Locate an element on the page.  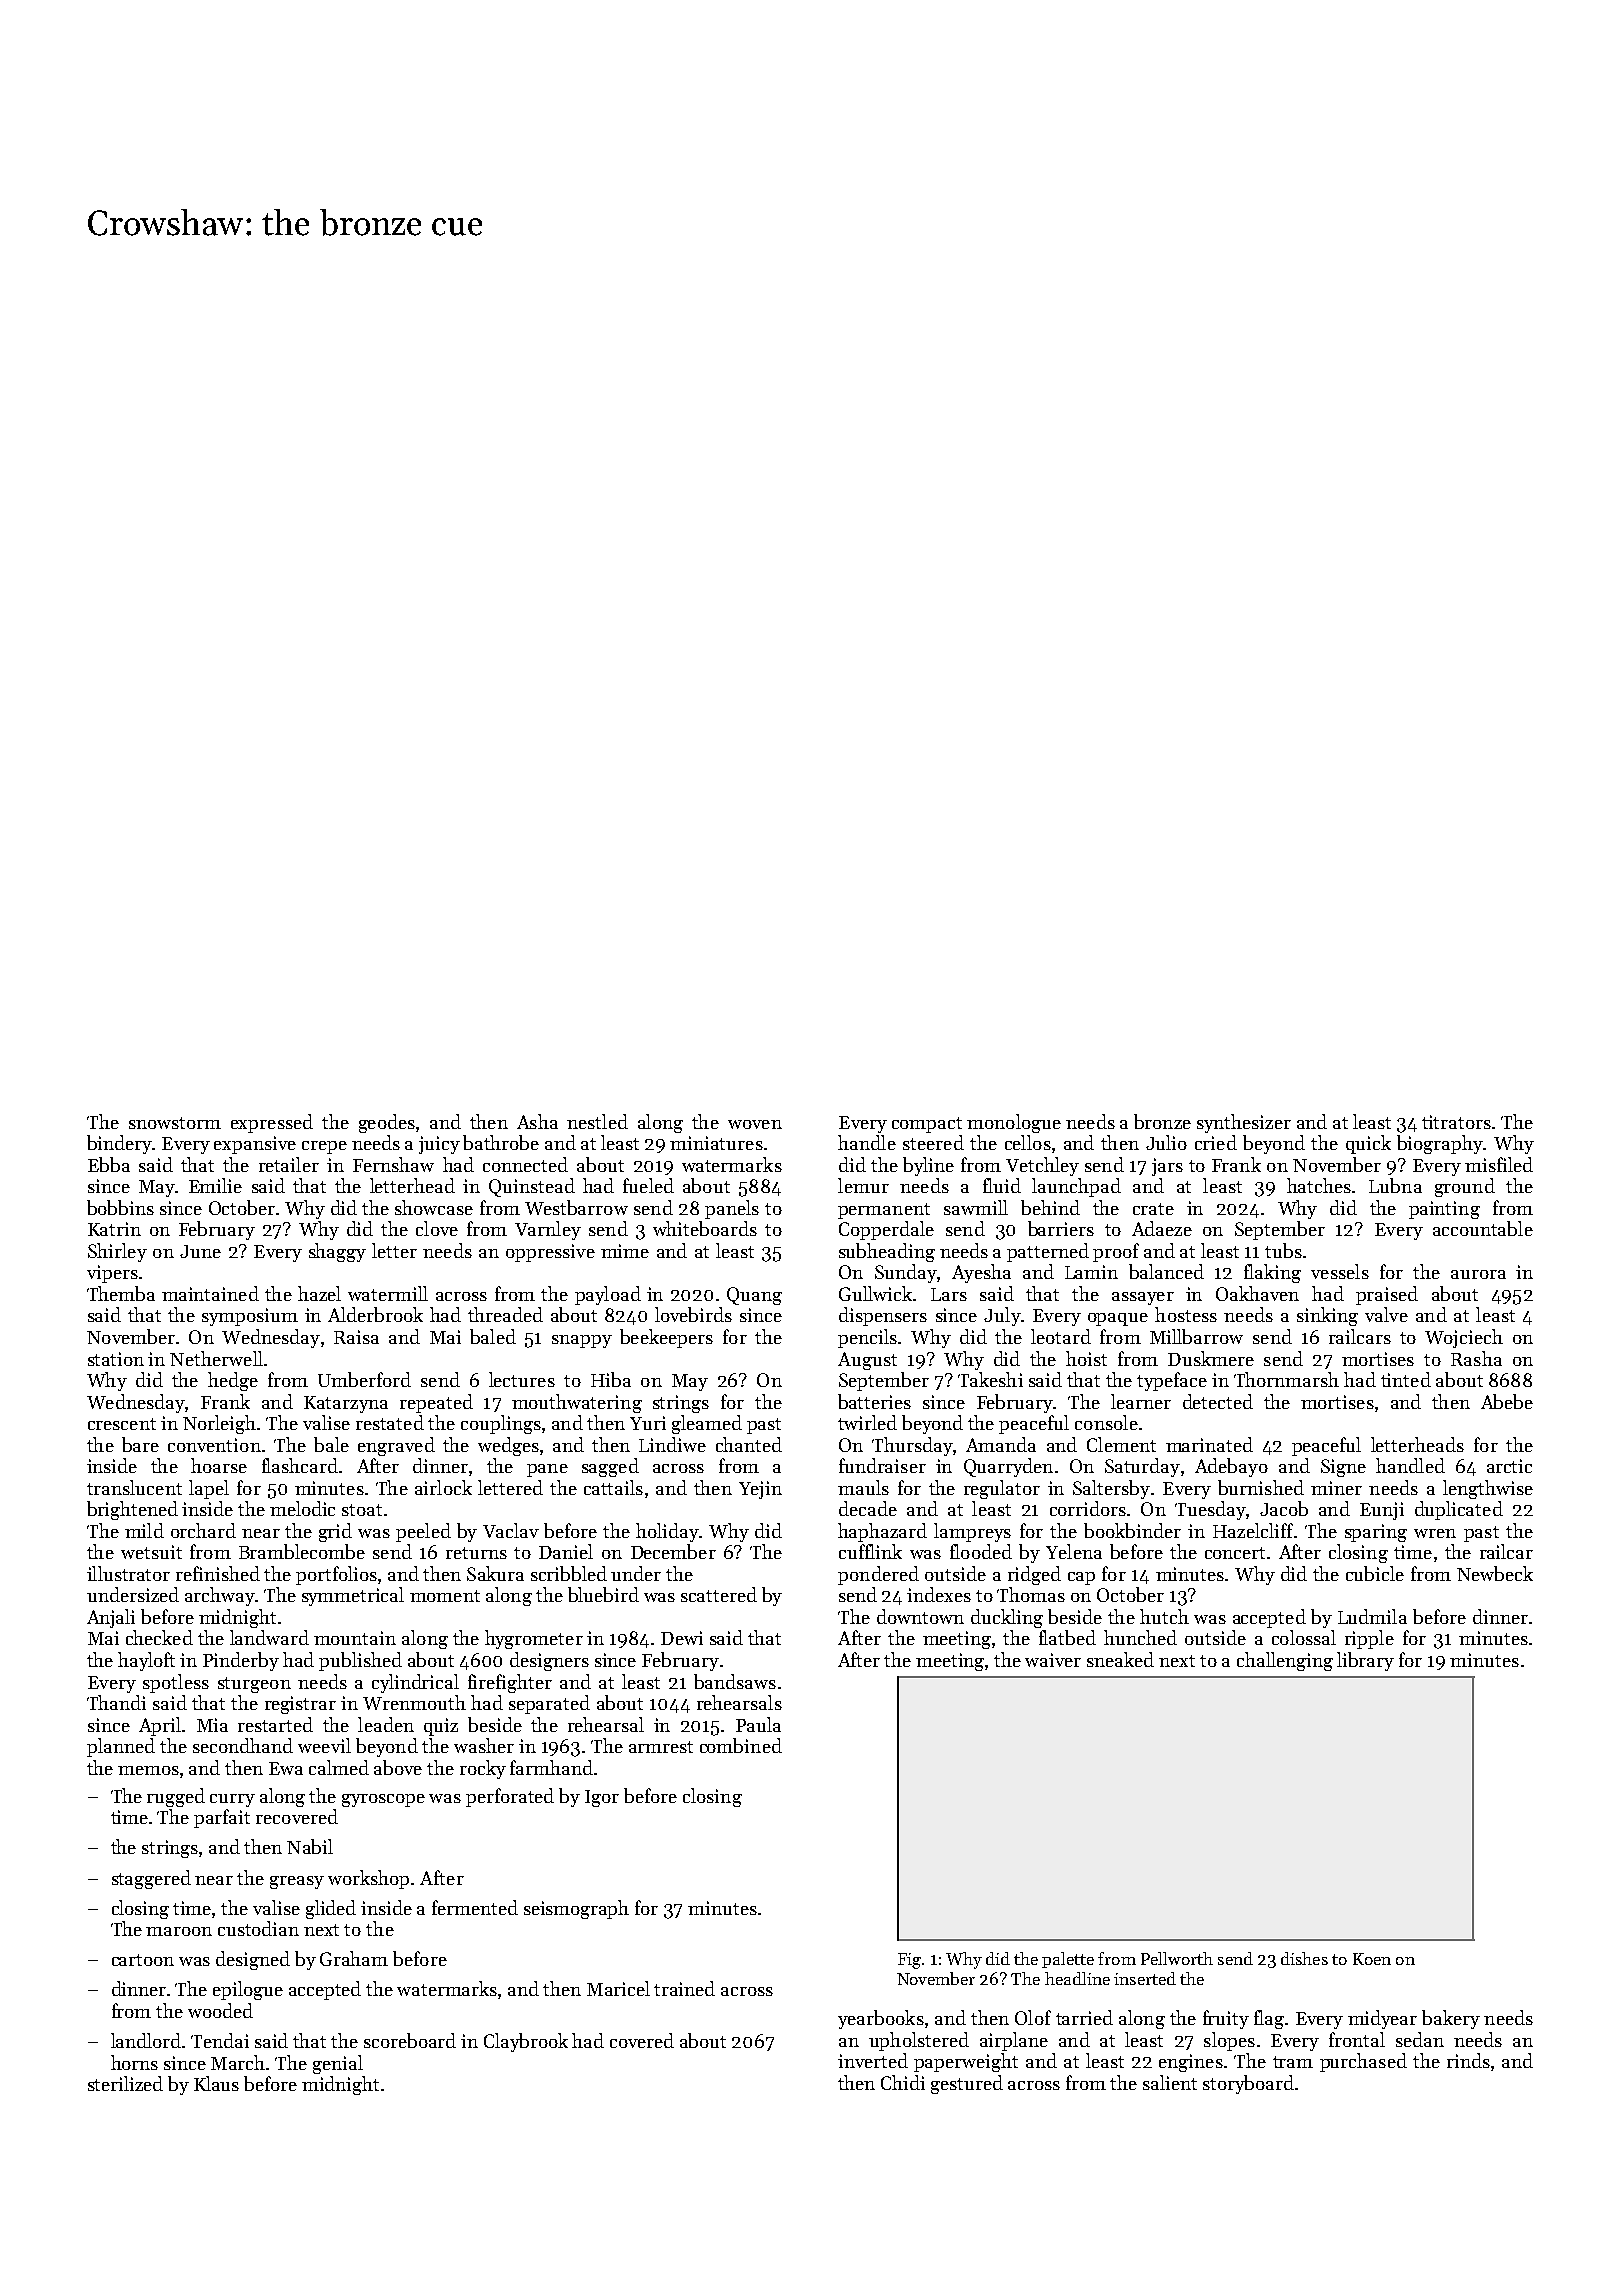
seismograph is located at coordinates (576, 1909).
